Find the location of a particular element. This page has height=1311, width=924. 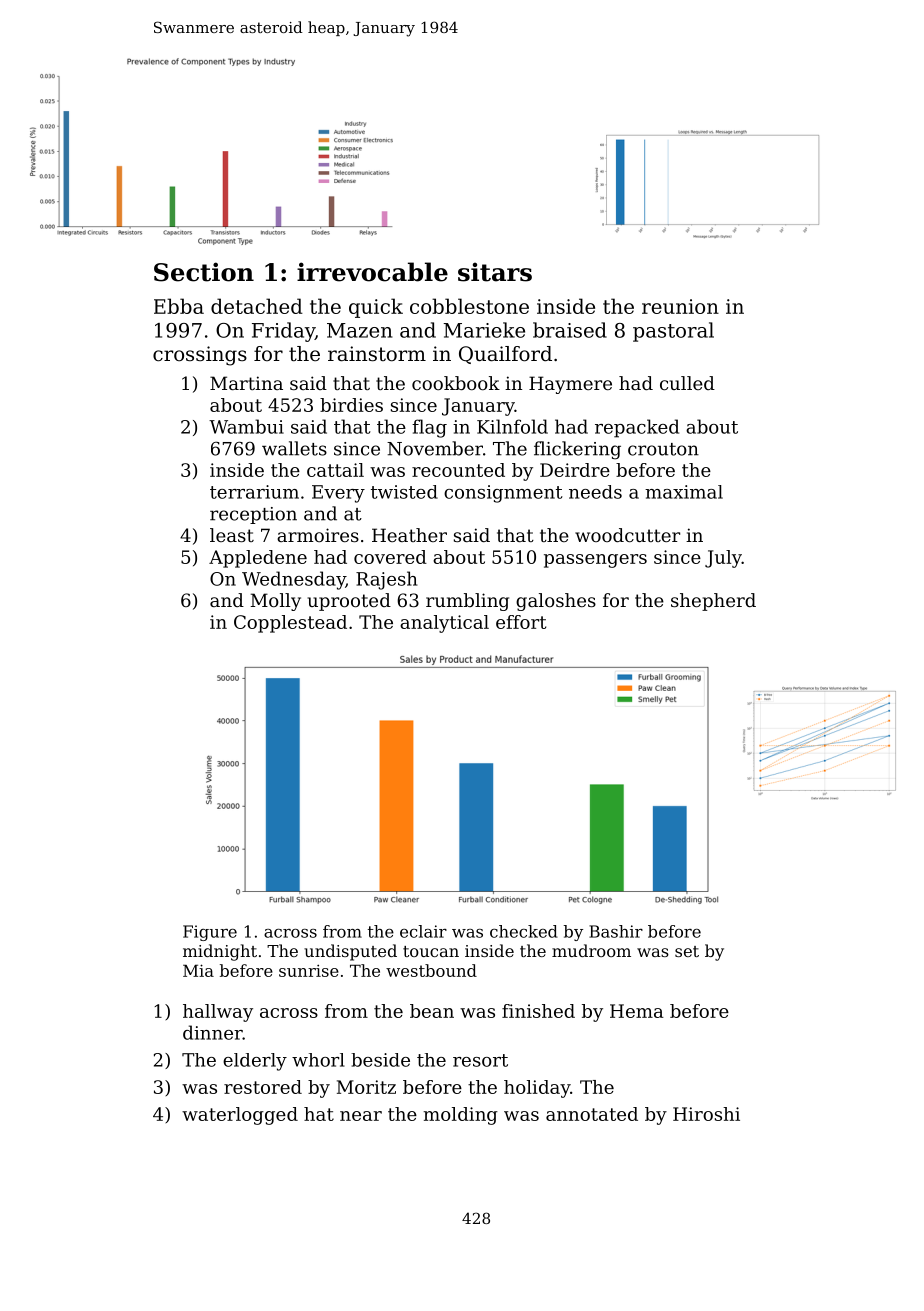

midnight is located at coordinates (220, 952).
